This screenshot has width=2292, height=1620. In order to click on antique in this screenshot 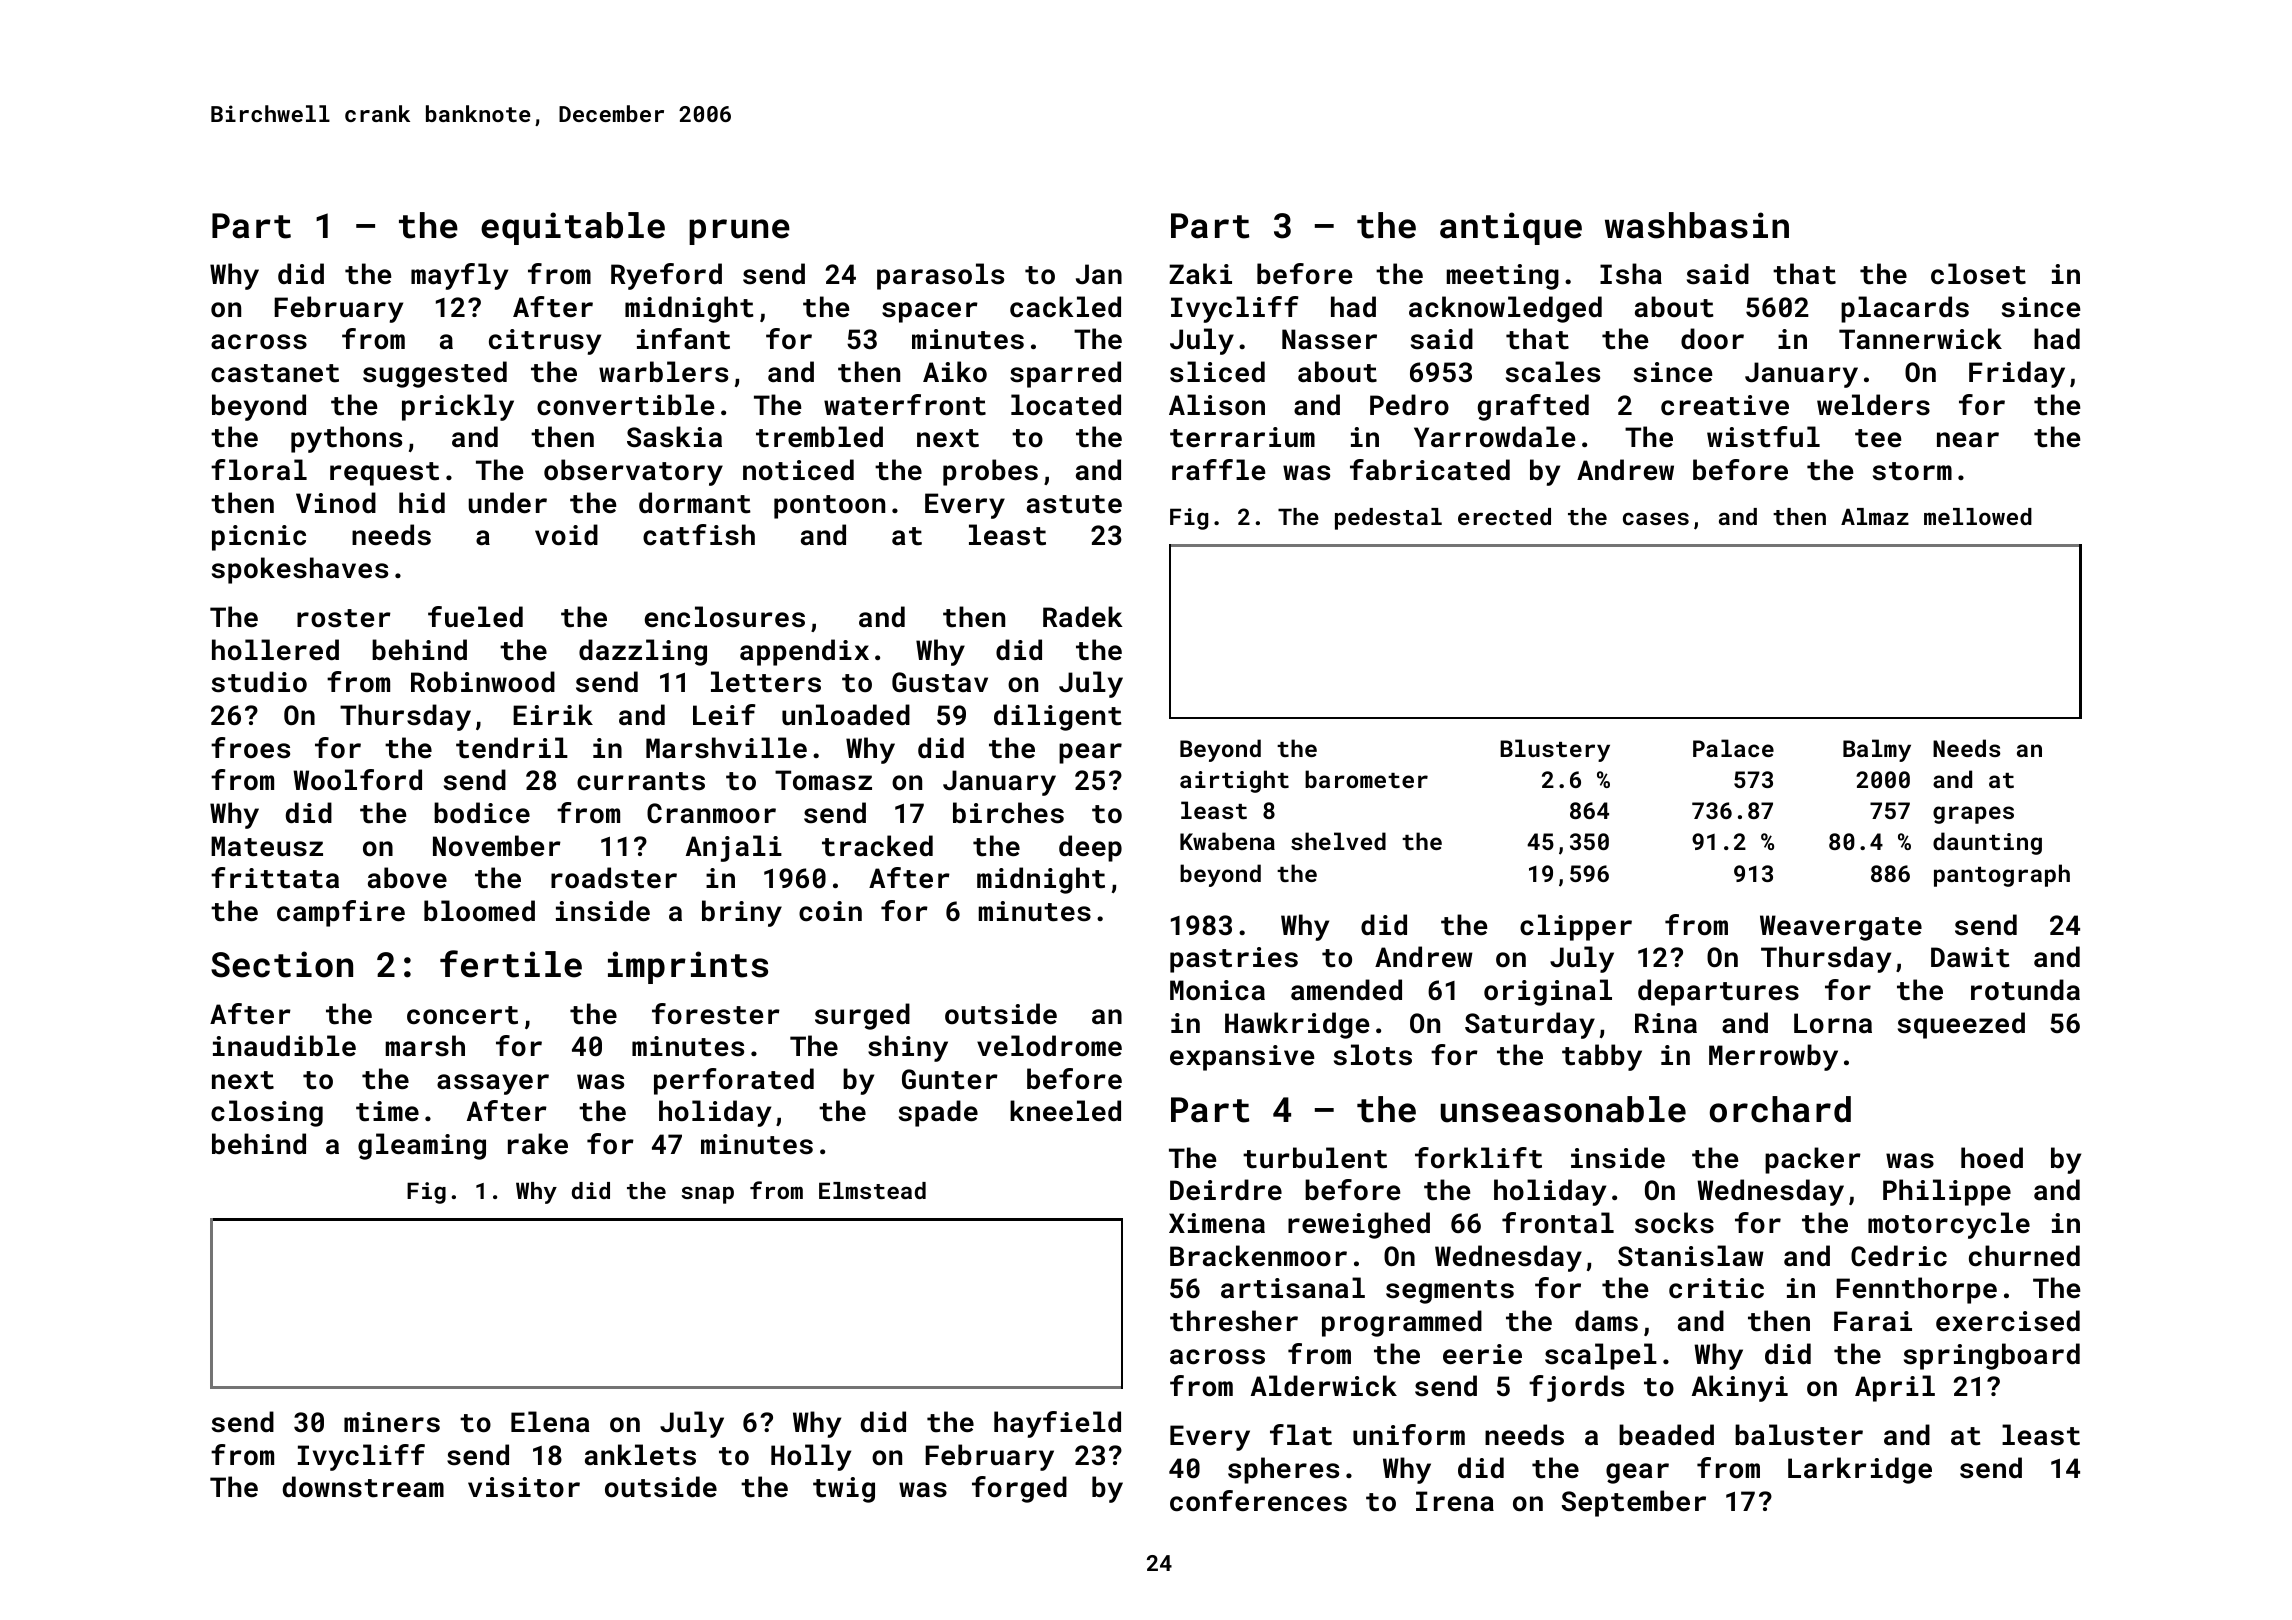, I will do `click(1511, 228)`.
